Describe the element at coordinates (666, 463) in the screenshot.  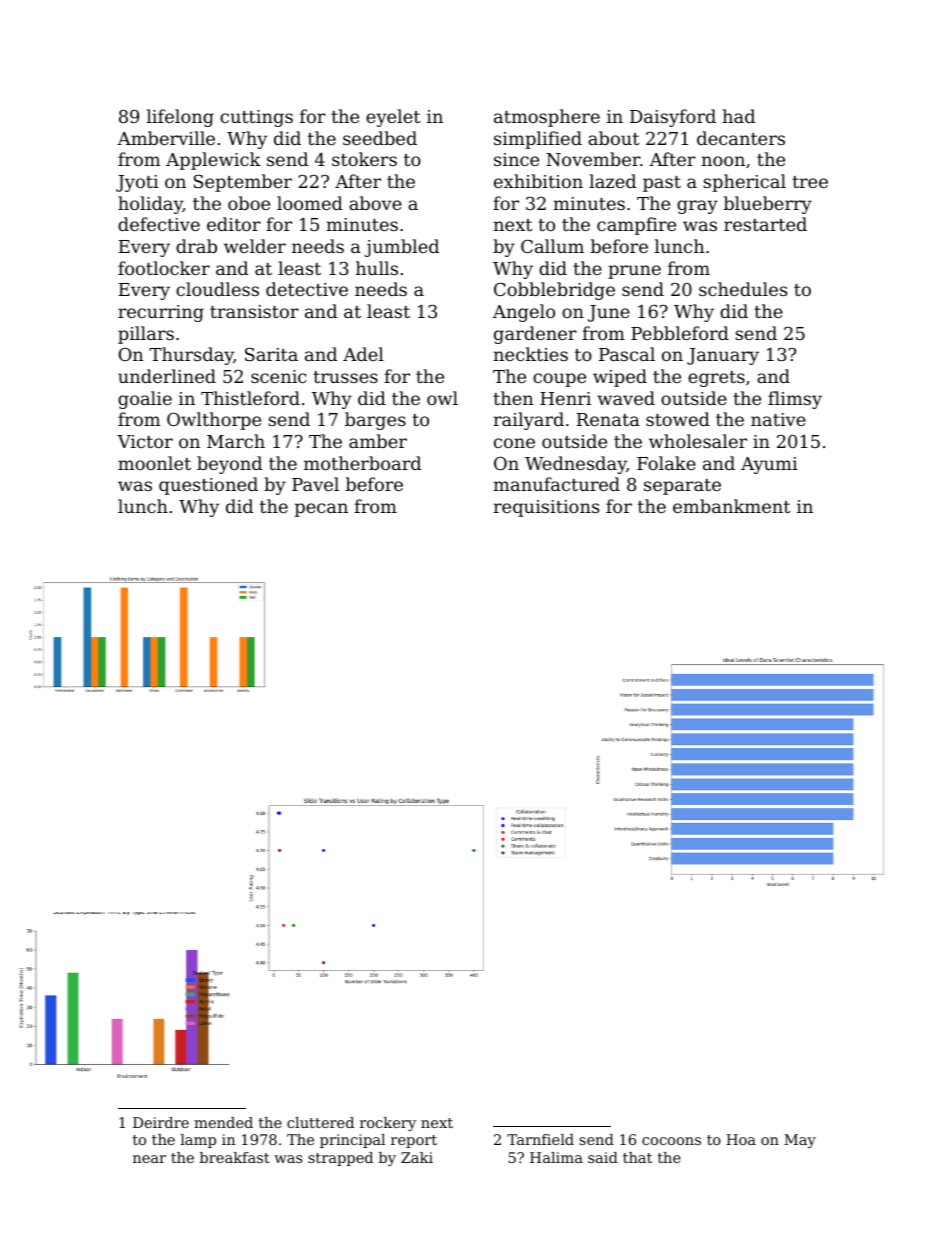
I see `Folake` at that location.
